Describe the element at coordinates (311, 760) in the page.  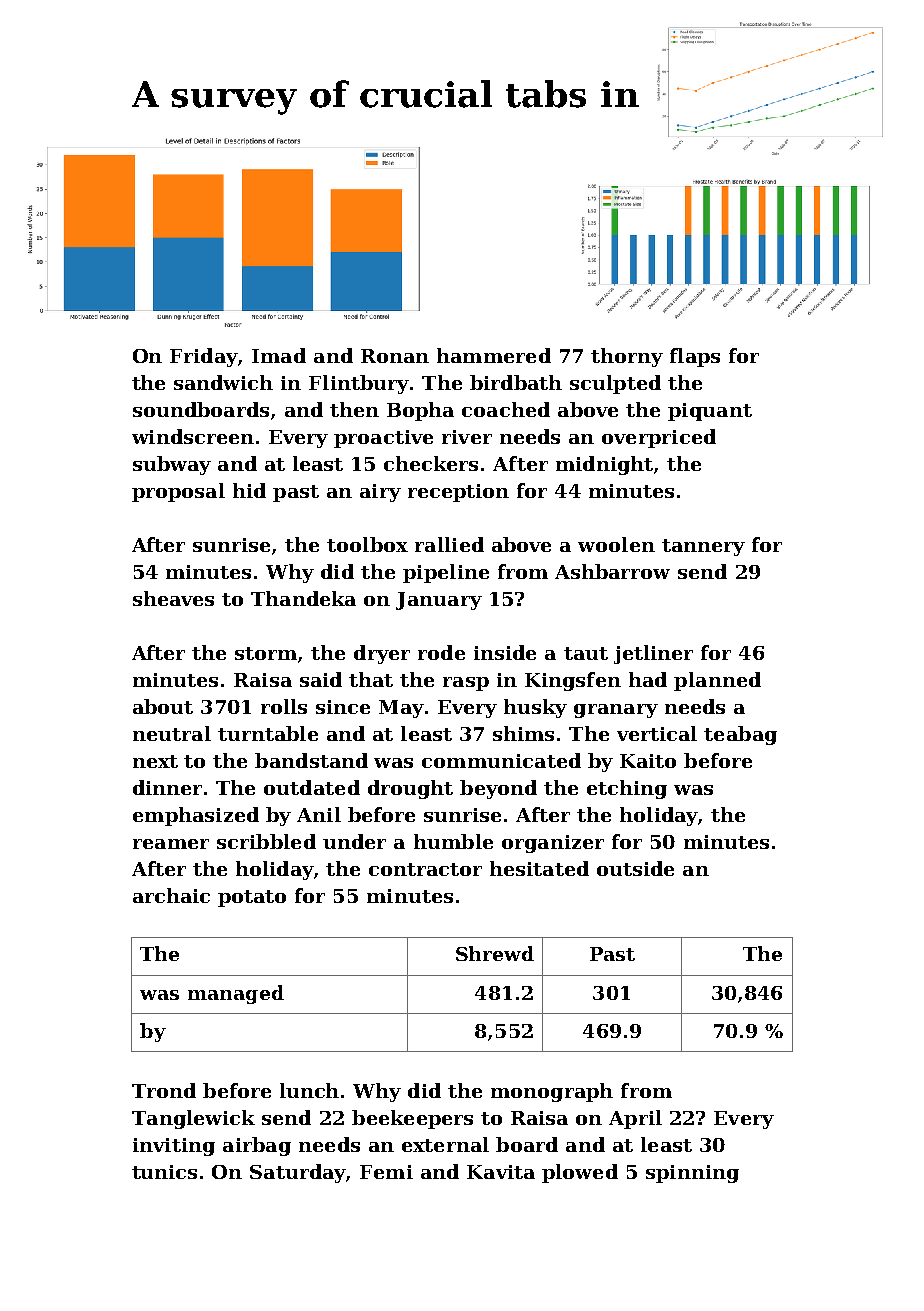
I see `bandstand` at that location.
